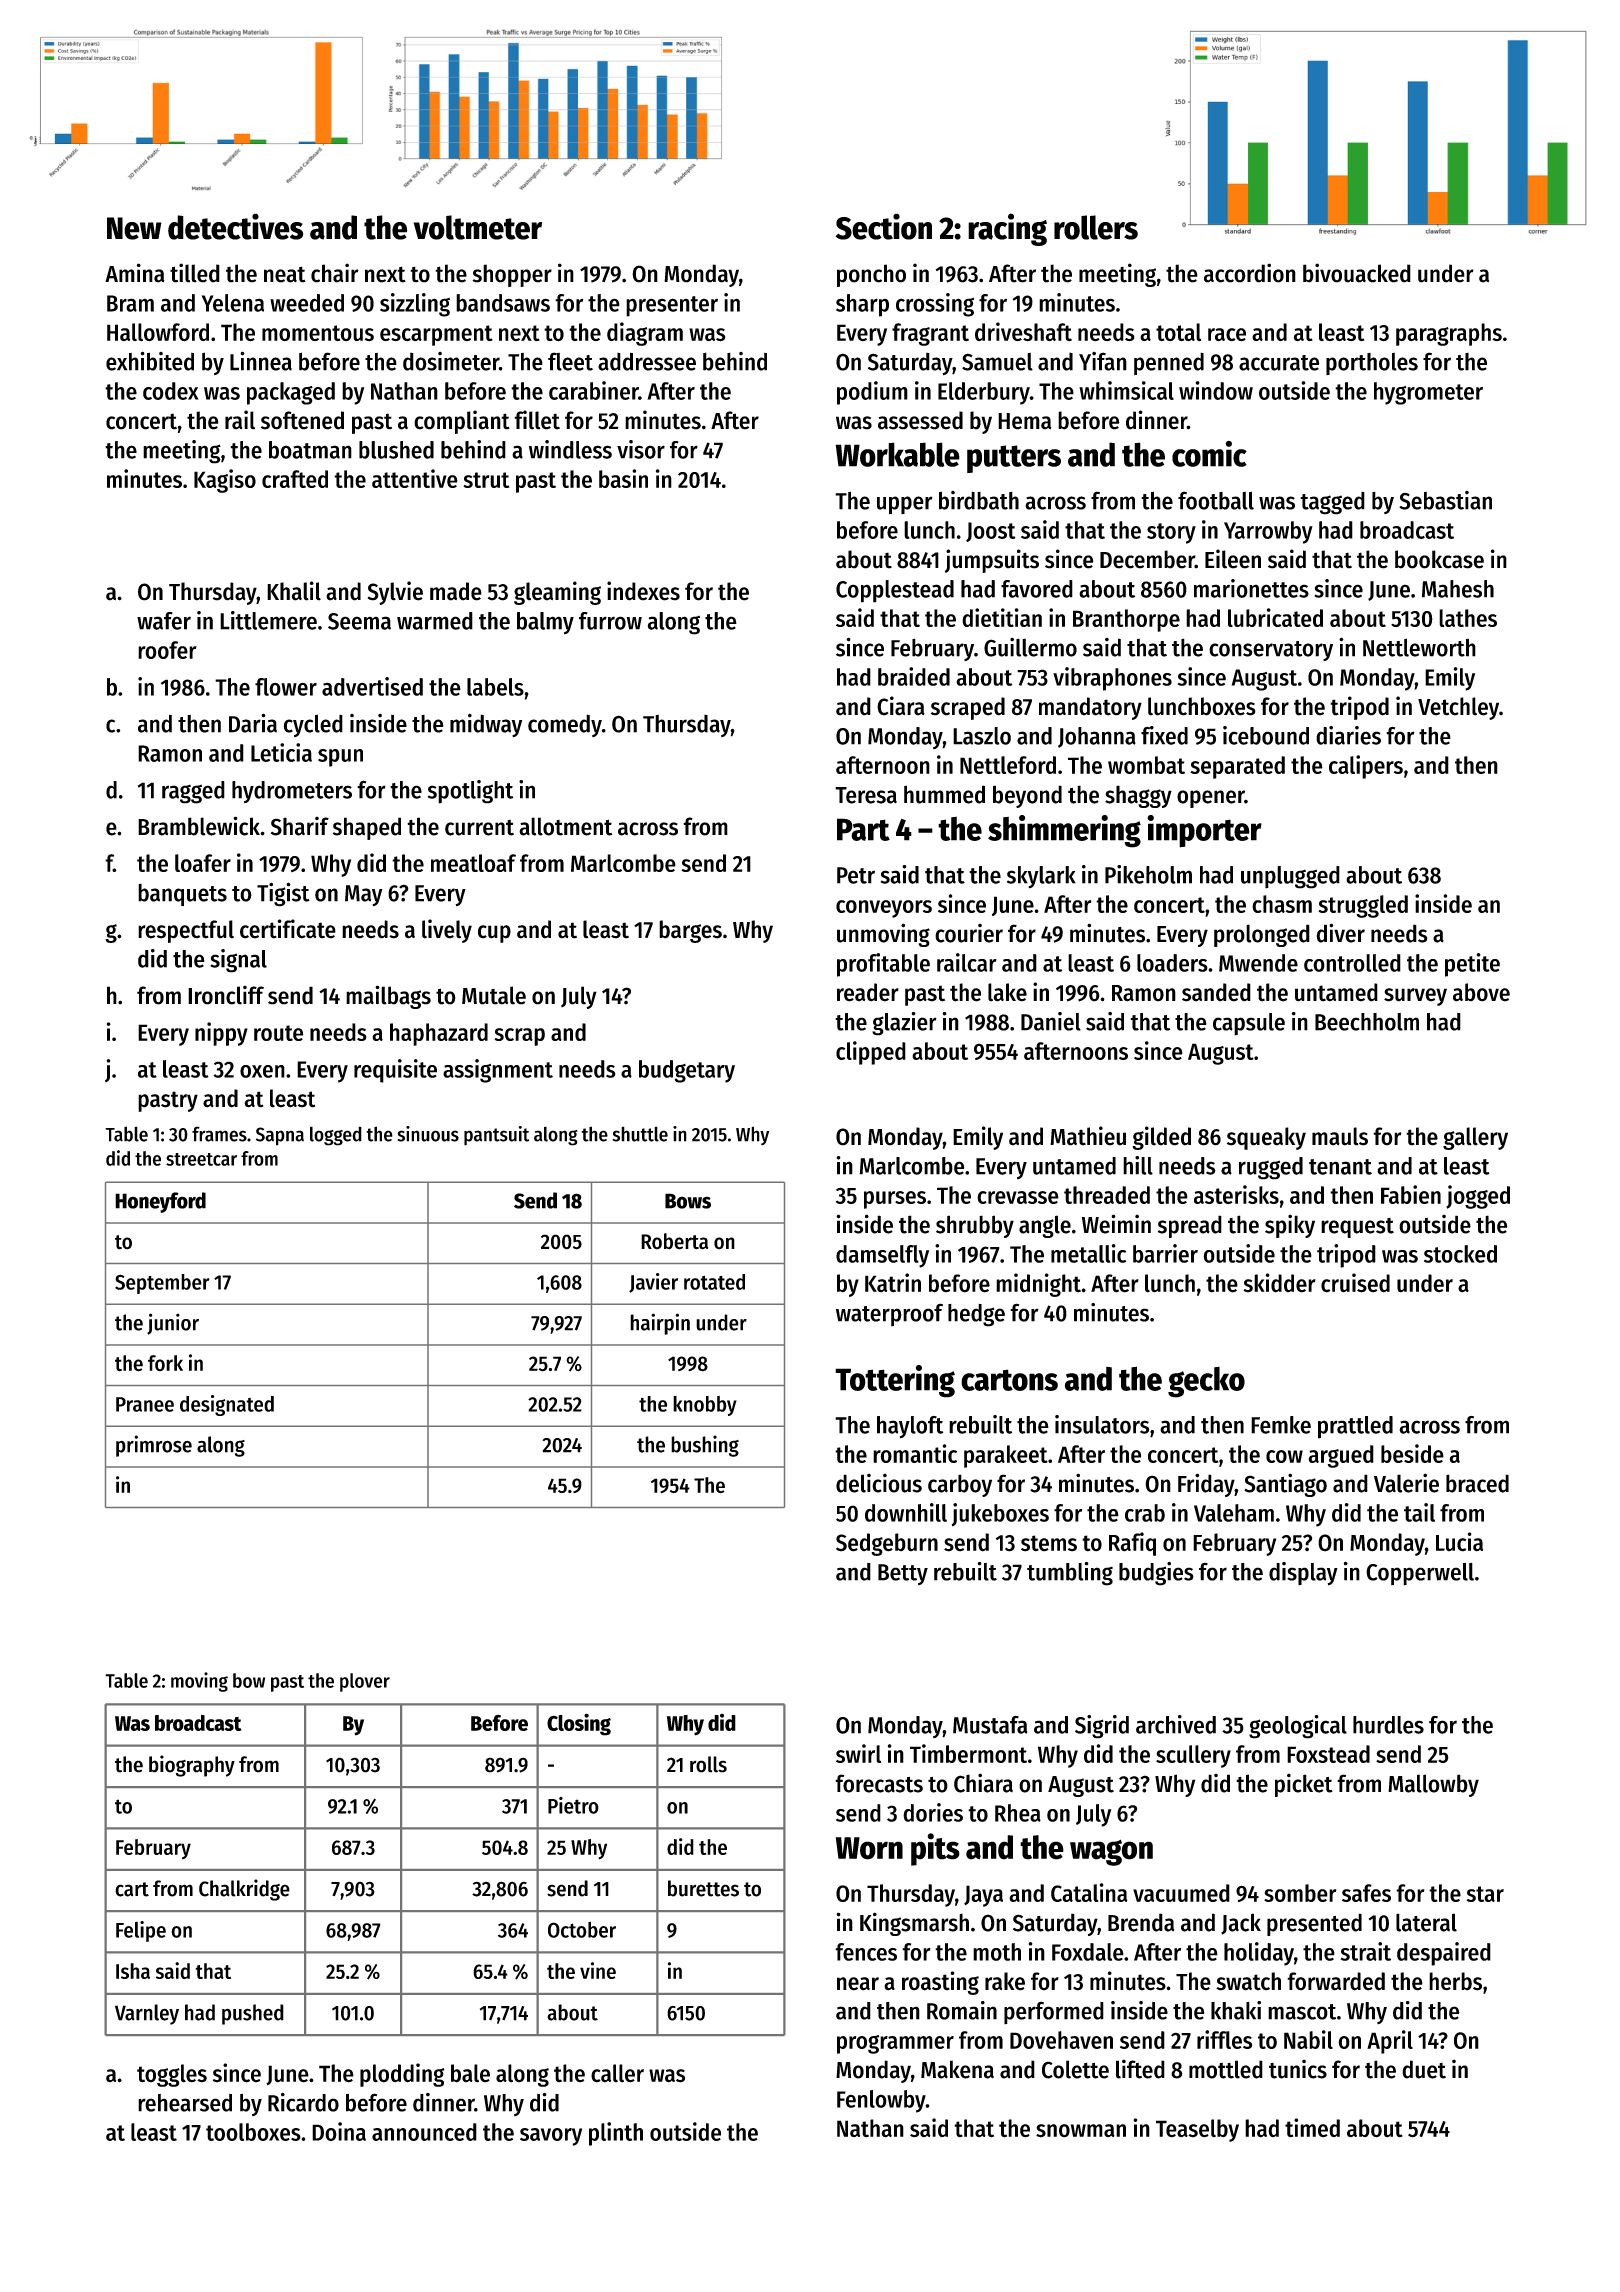 This page has height=2292, width=1620. What do you see at coordinates (991, 532) in the page?
I see `Joost` at bounding box center [991, 532].
